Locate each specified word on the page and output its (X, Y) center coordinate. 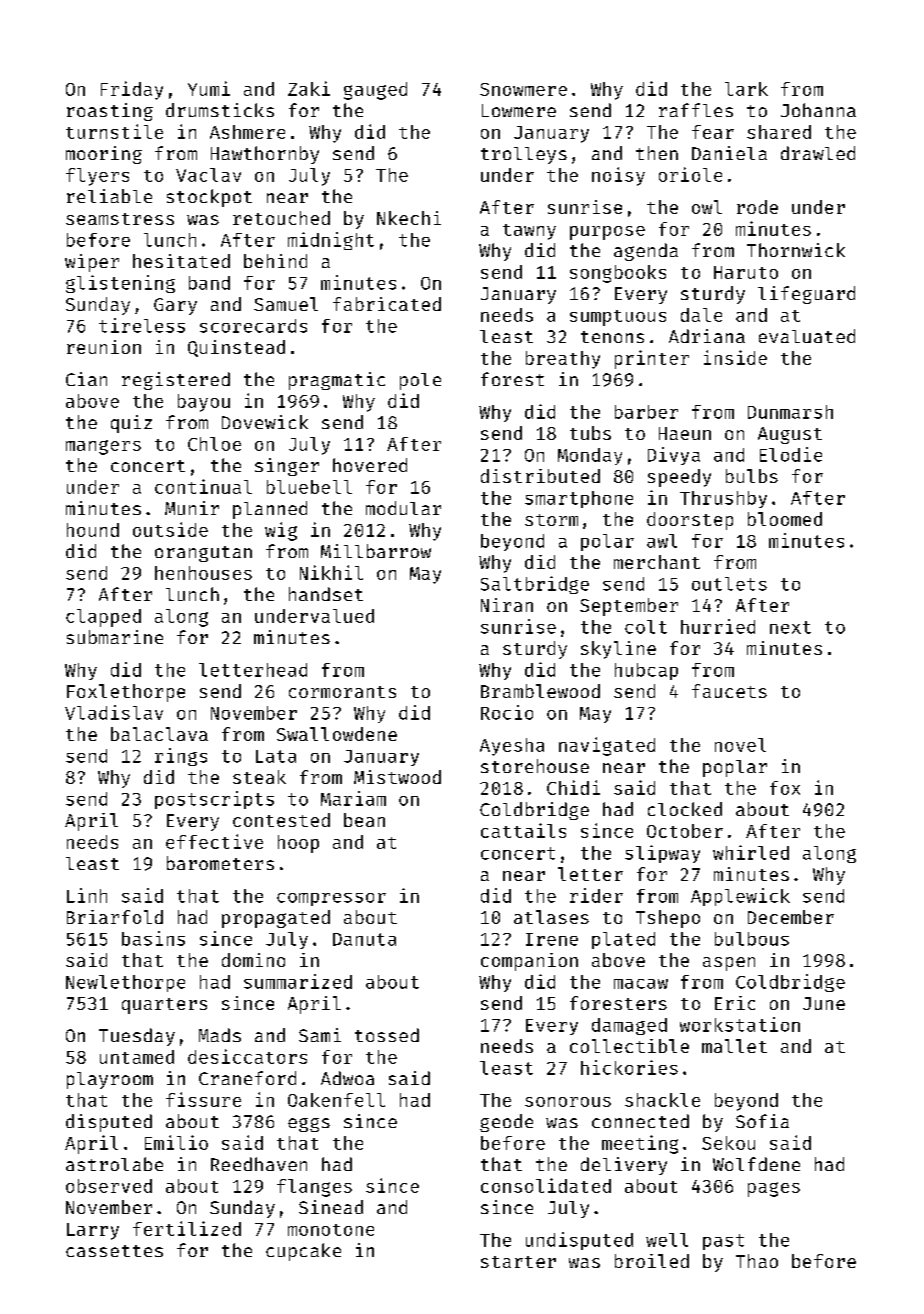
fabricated (387, 304)
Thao (757, 1261)
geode (506, 1123)
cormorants (342, 692)
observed (109, 1186)
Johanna (818, 110)
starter (518, 1262)
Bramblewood (540, 691)
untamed (137, 1057)
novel (740, 745)
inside (735, 357)
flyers (97, 177)
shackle (662, 1100)
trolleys (524, 155)
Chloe (214, 444)
